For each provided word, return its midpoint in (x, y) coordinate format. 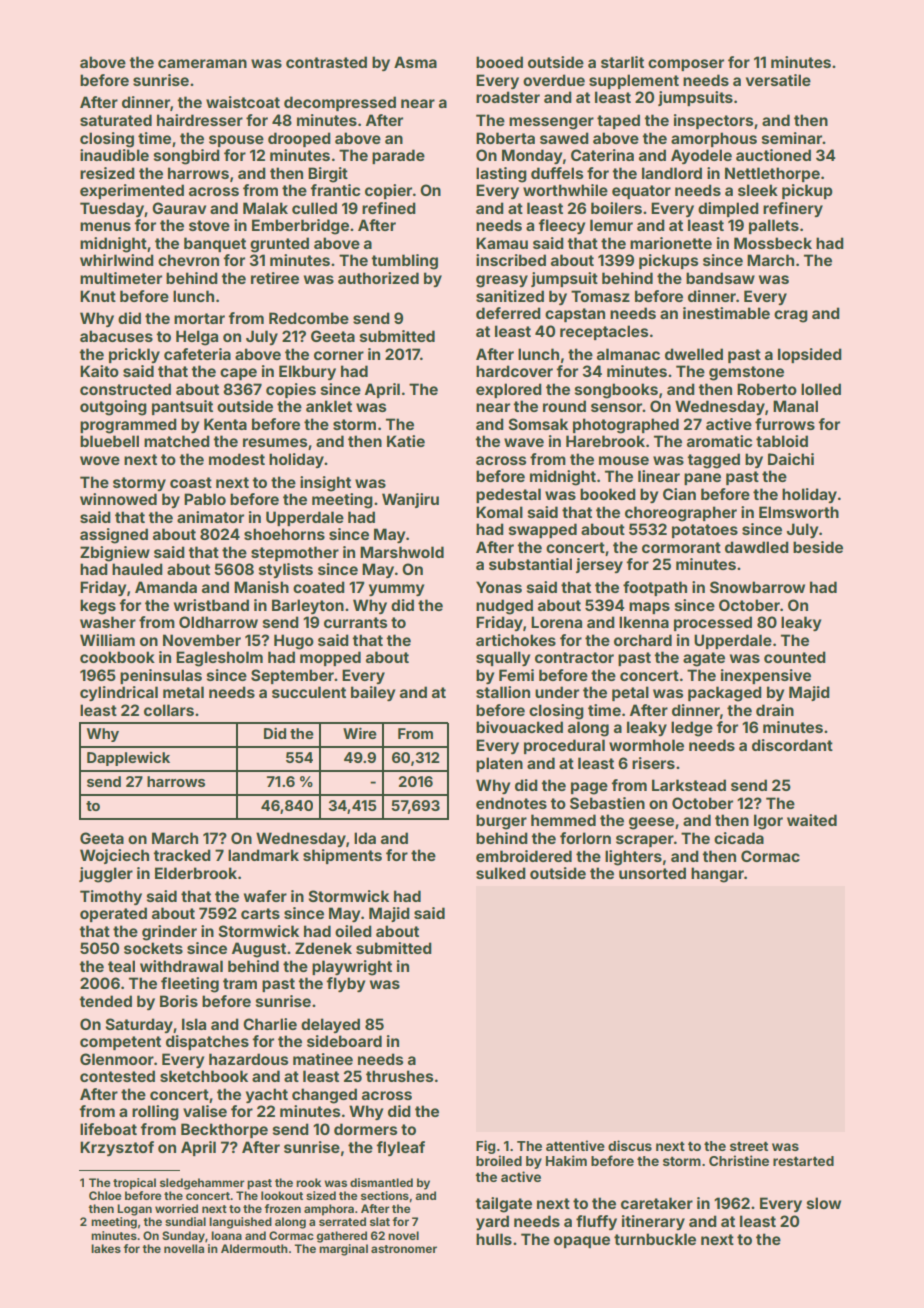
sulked (501, 873)
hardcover (514, 371)
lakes (106, 1248)
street (749, 1146)
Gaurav (179, 208)
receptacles (604, 332)
